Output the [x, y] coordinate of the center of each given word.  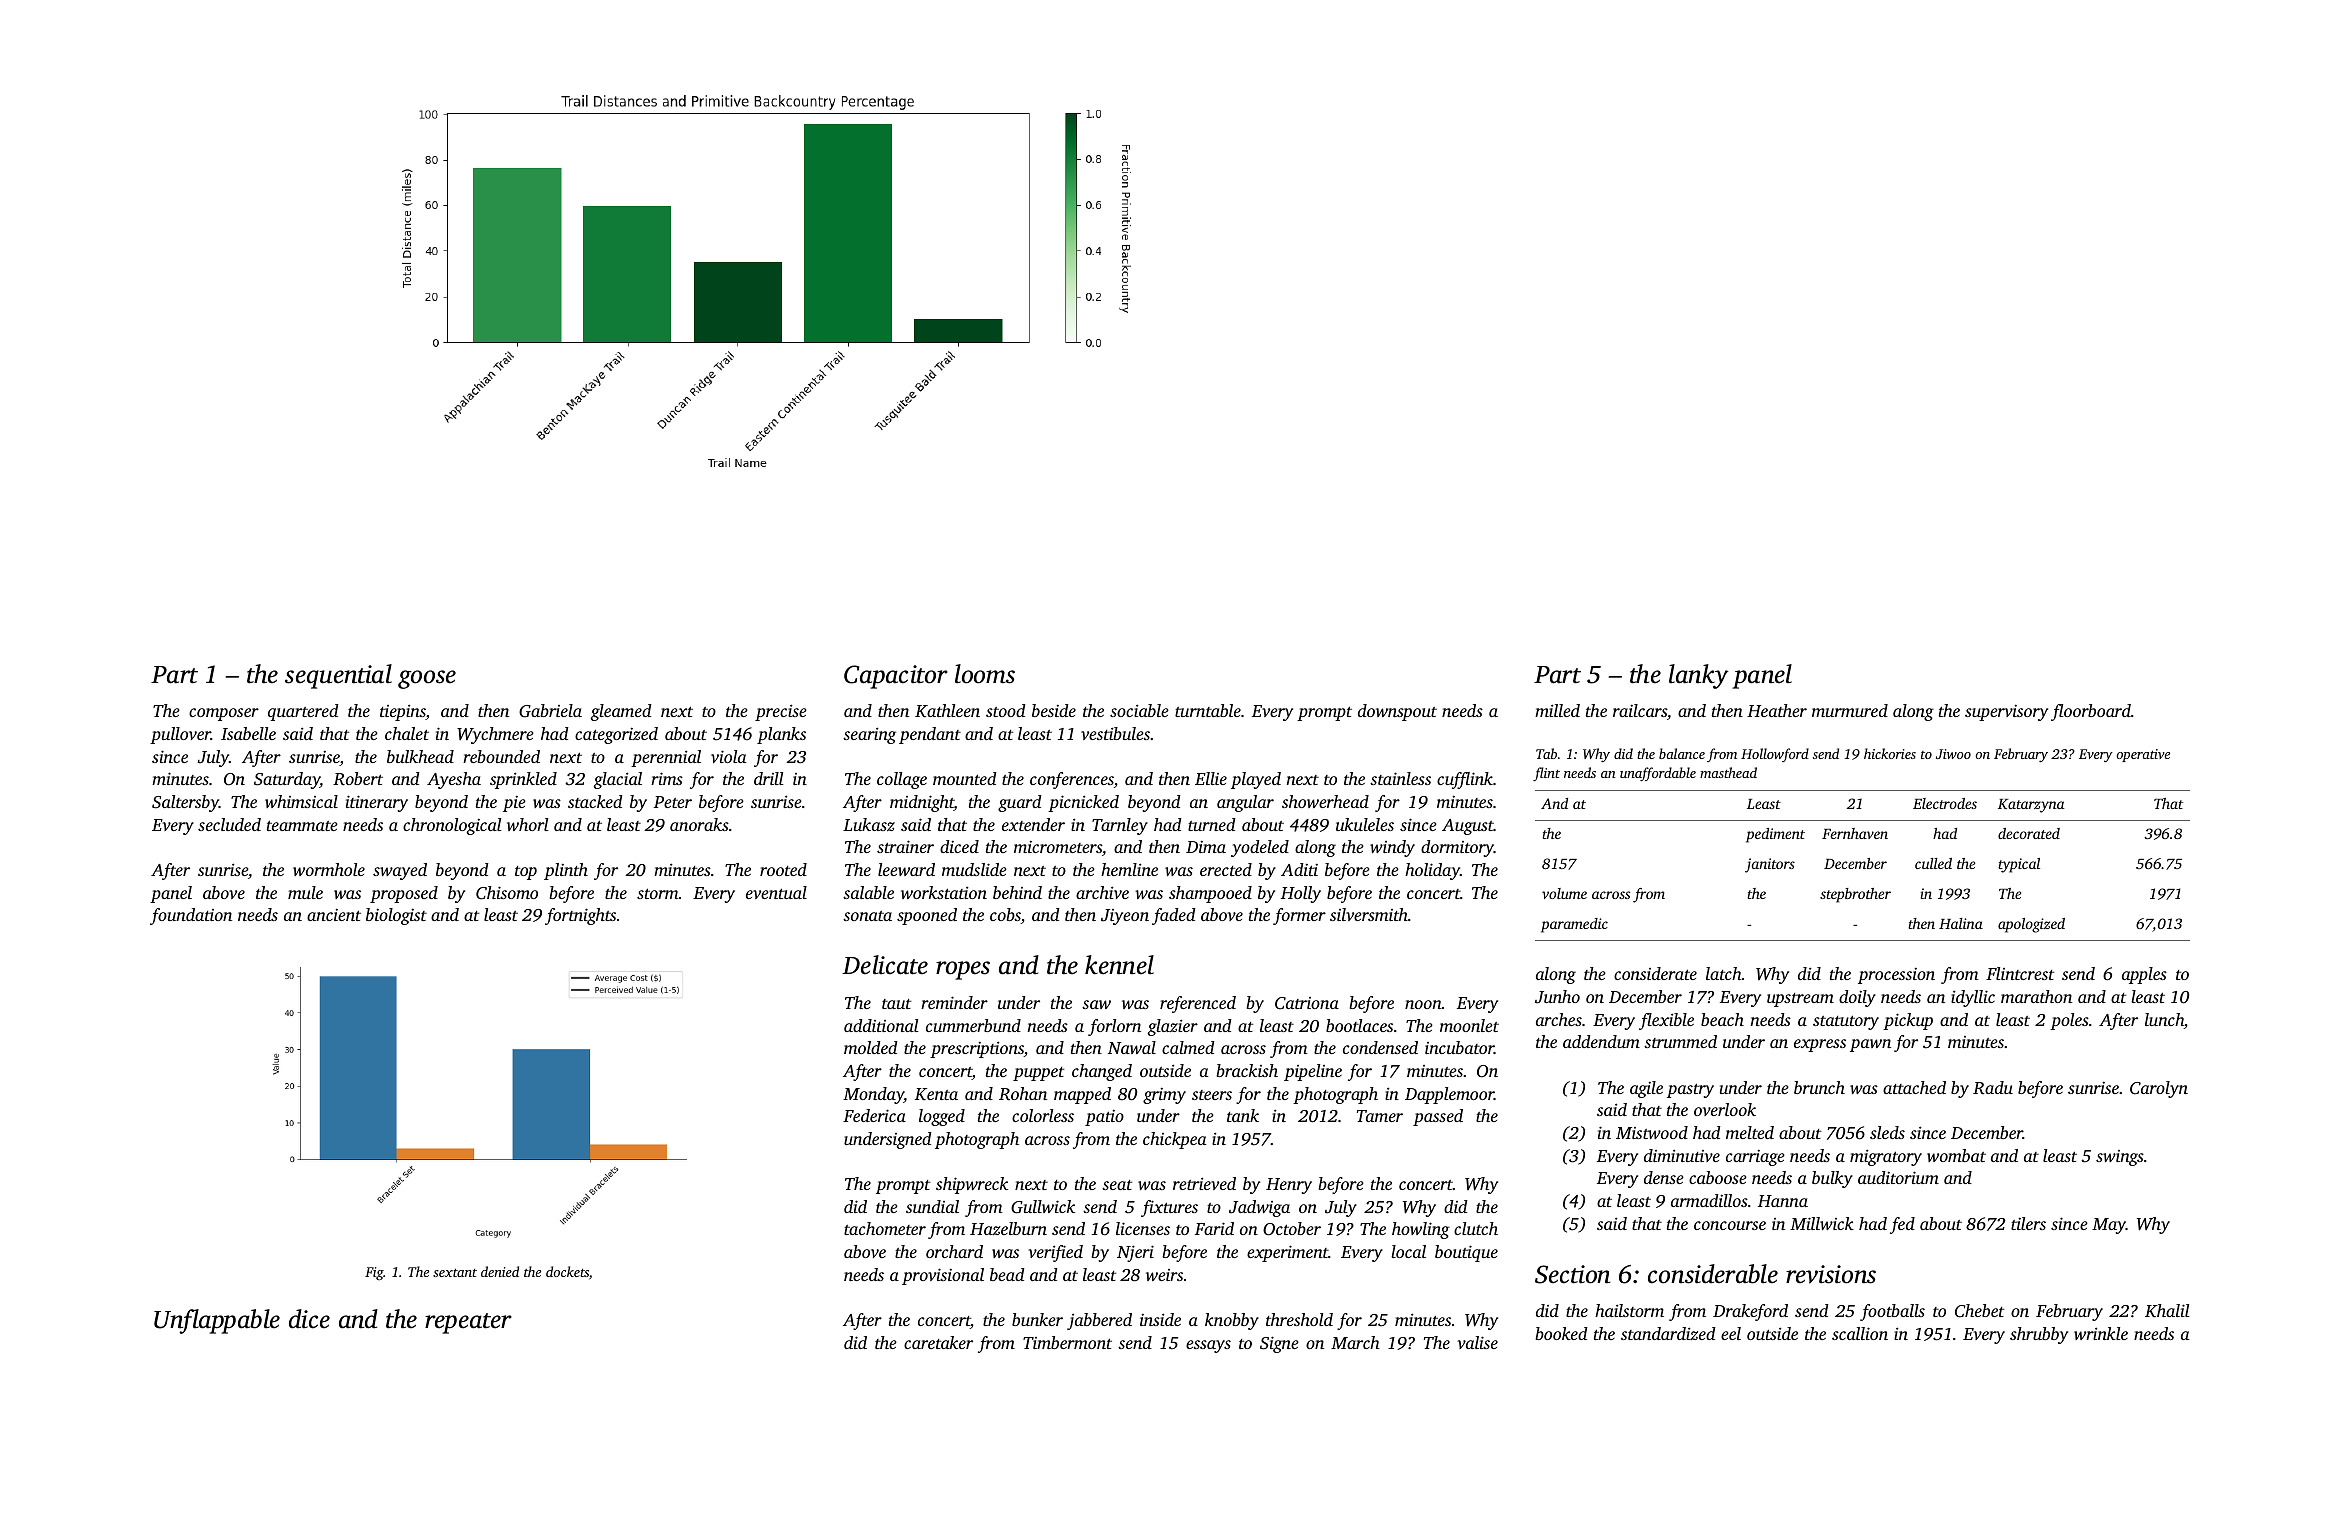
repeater [468, 1323]
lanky [1699, 676]
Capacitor [896, 677]
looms [985, 674]
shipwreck [972, 1185]
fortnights [580, 916]
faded [1174, 916]
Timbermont [1067, 1342]
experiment [1288, 1253]
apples [2144, 975]
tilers [2028, 1223]
